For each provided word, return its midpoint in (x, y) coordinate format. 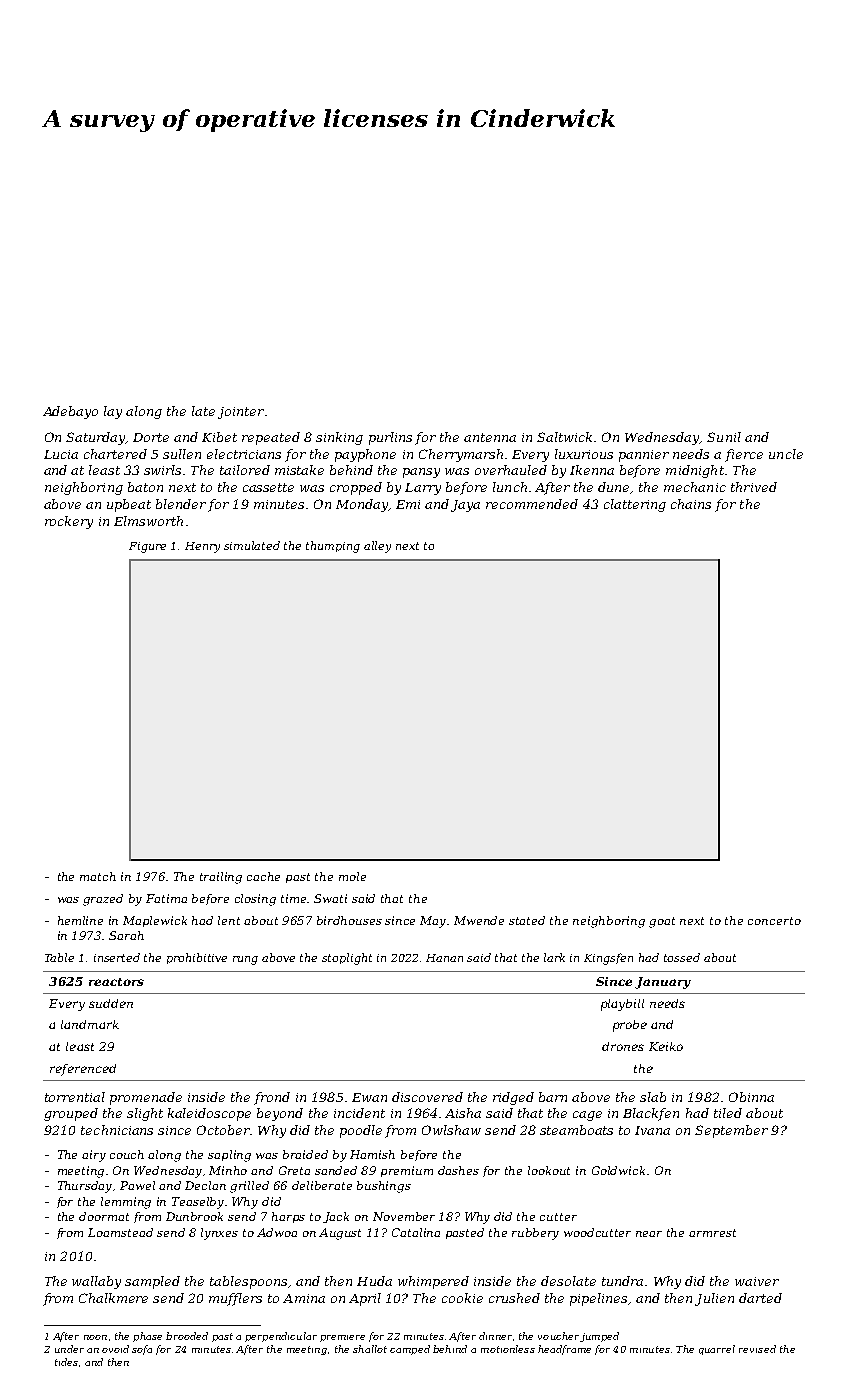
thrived (754, 487)
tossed (682, 957)
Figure (147, 547)
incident (359, 1113)
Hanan (444, 958)
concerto (774, 921)
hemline (80, 920)
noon (95, 1337)
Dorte (151, 437)
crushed (514, 1298)
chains (691, 504)
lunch (510, 487)
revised (757, 1349)
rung (245, 960)
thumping (333, 547)
